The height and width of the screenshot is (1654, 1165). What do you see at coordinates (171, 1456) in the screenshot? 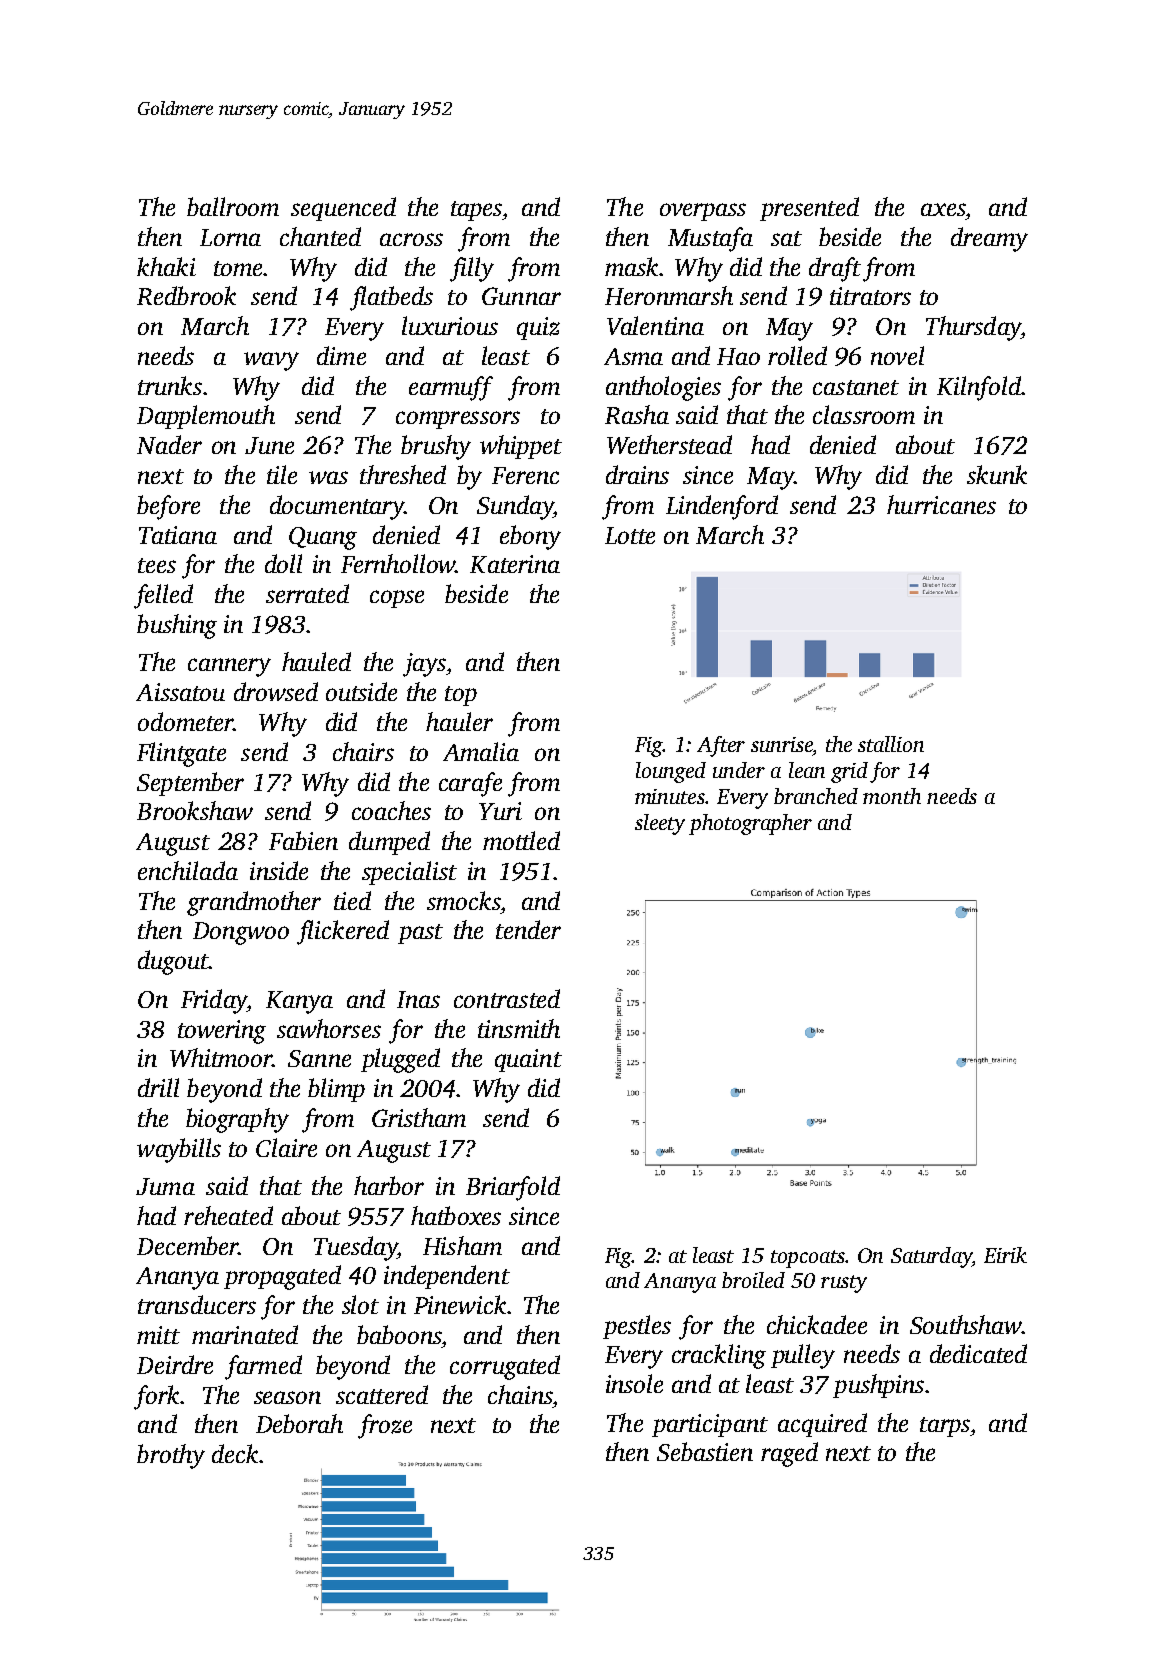
I see `brothy` at bounding box center [171, 1456].
